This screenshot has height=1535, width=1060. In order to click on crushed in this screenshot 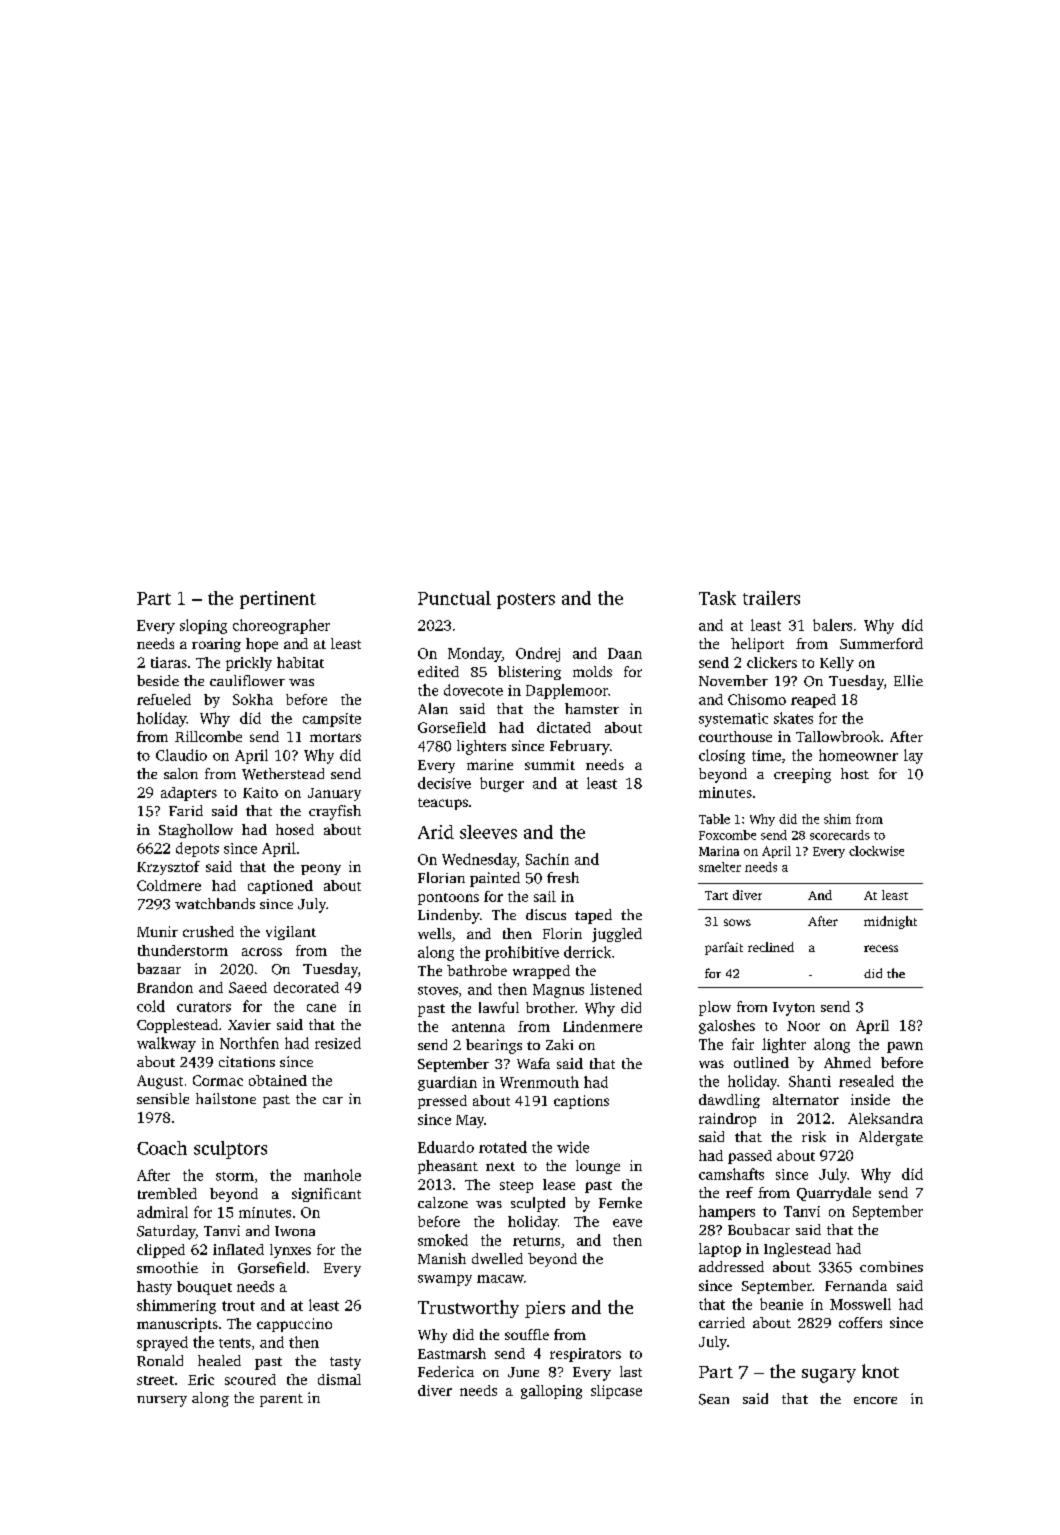, I will do `click(208, 931)`.
